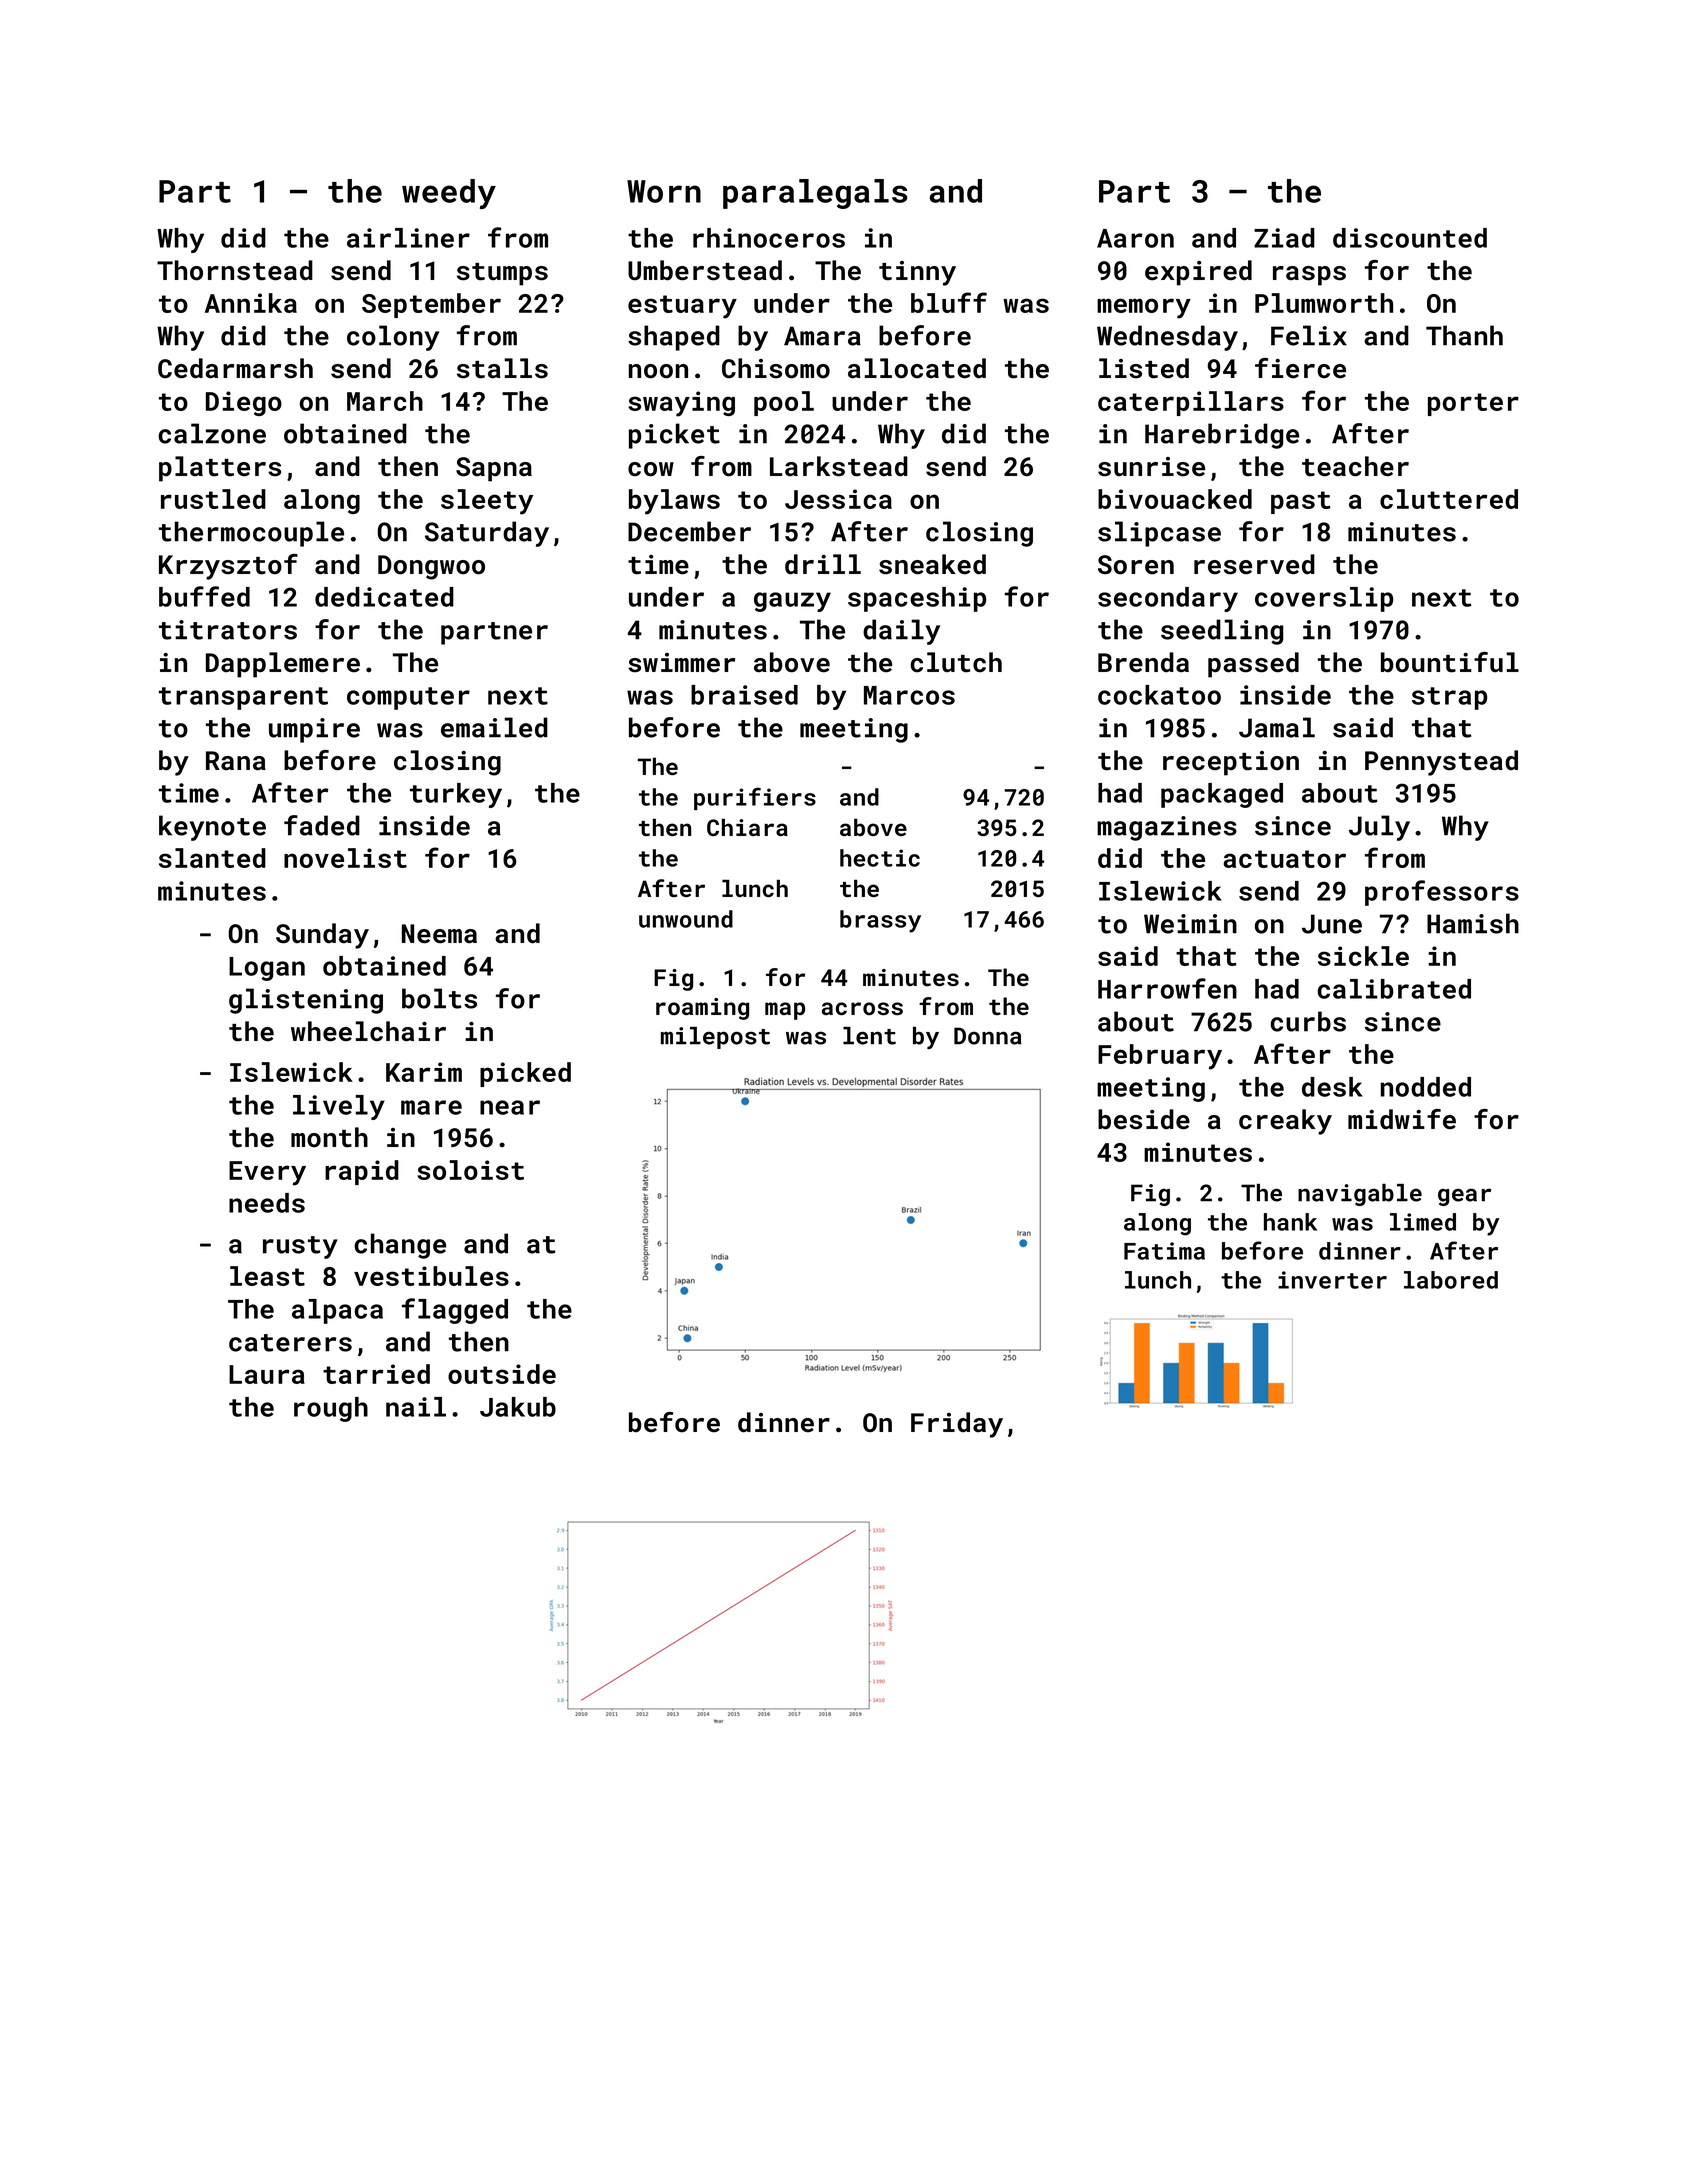 This document has height=2178, width=1683. I want to click on professors, so click(1442, 893).
